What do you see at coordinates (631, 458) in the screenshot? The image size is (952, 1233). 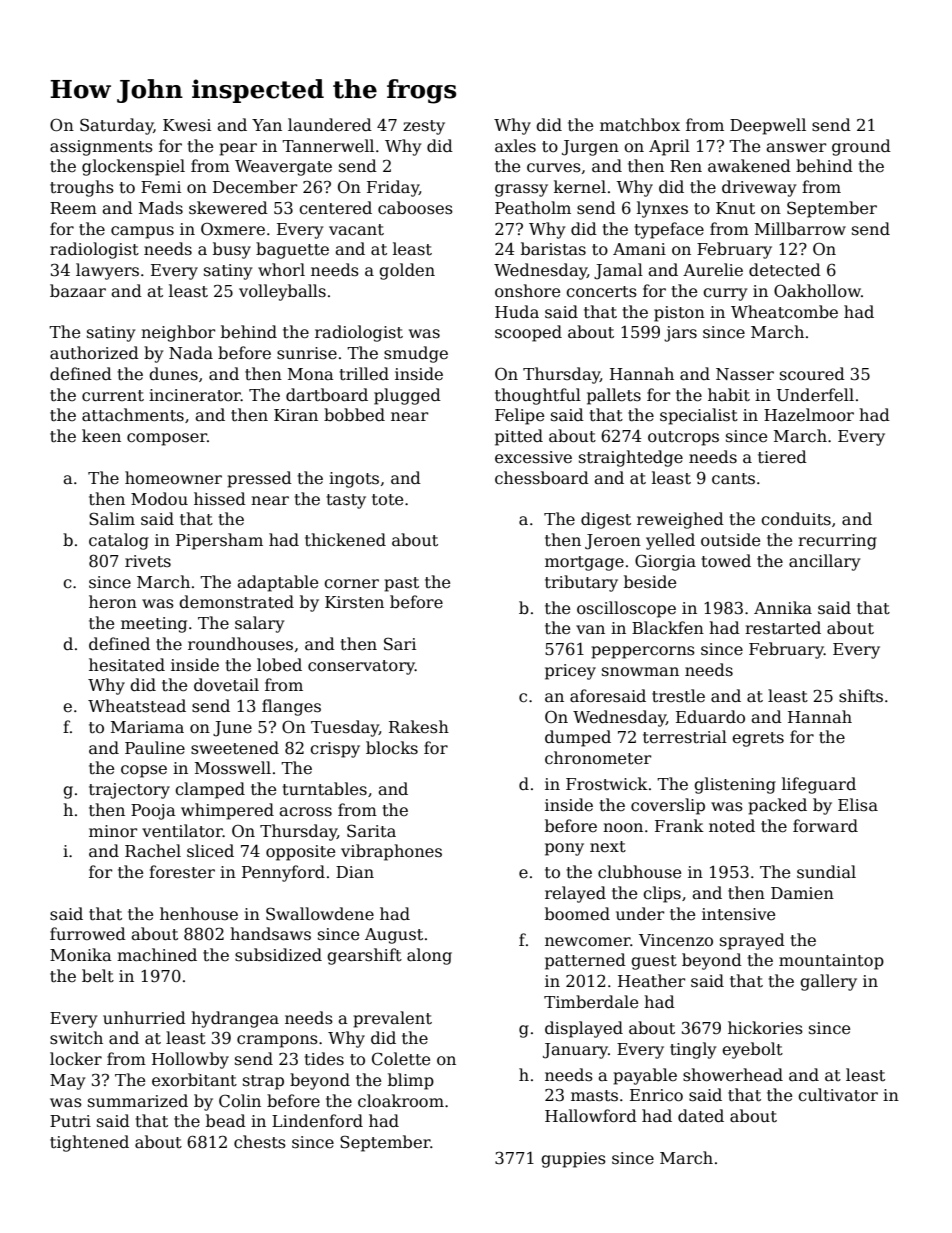 I see `straightedge` at bounding box center [631, 458].
